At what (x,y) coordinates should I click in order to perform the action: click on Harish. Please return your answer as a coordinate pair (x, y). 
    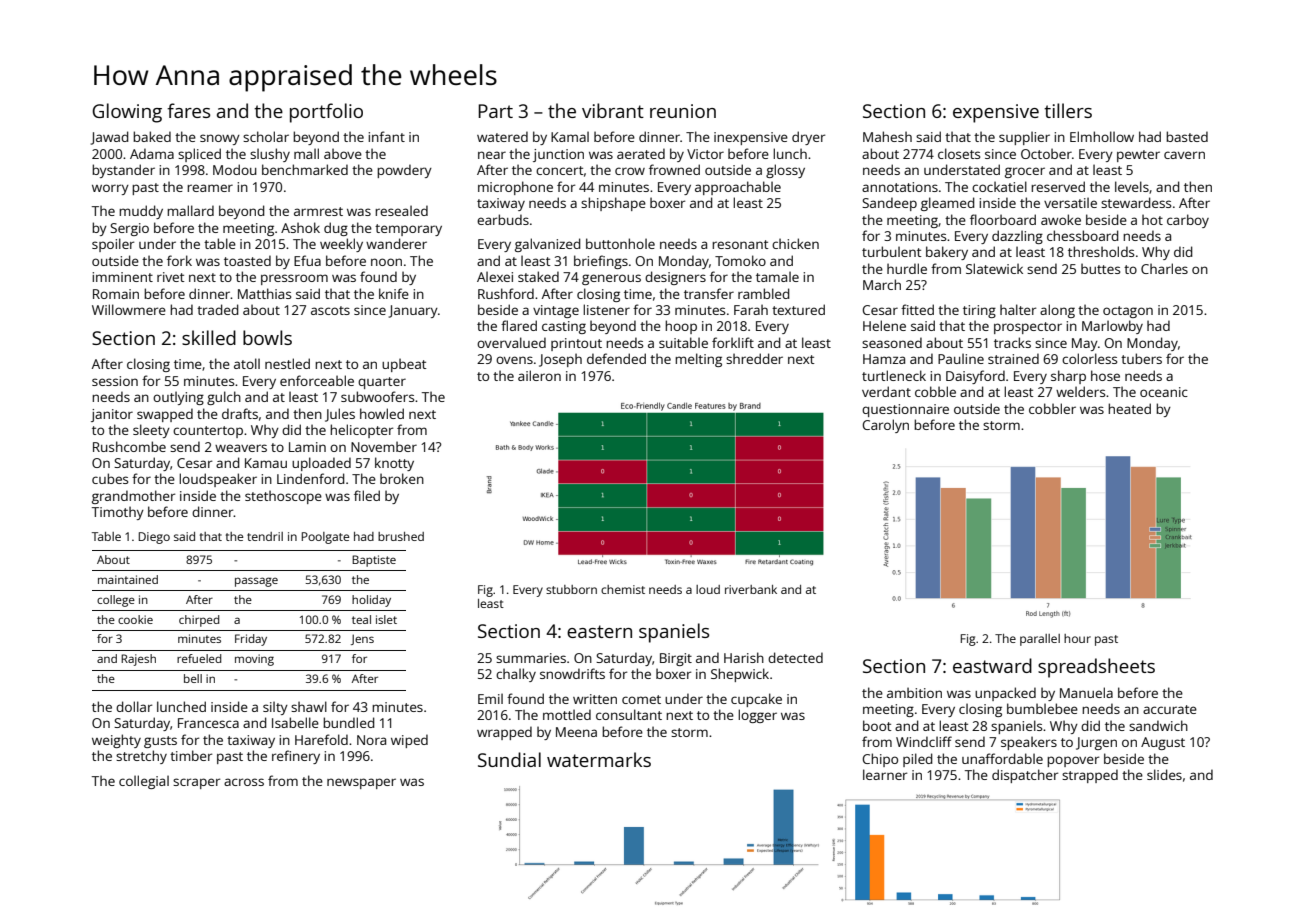
    Looking at the image, I should click on (744, 657).
